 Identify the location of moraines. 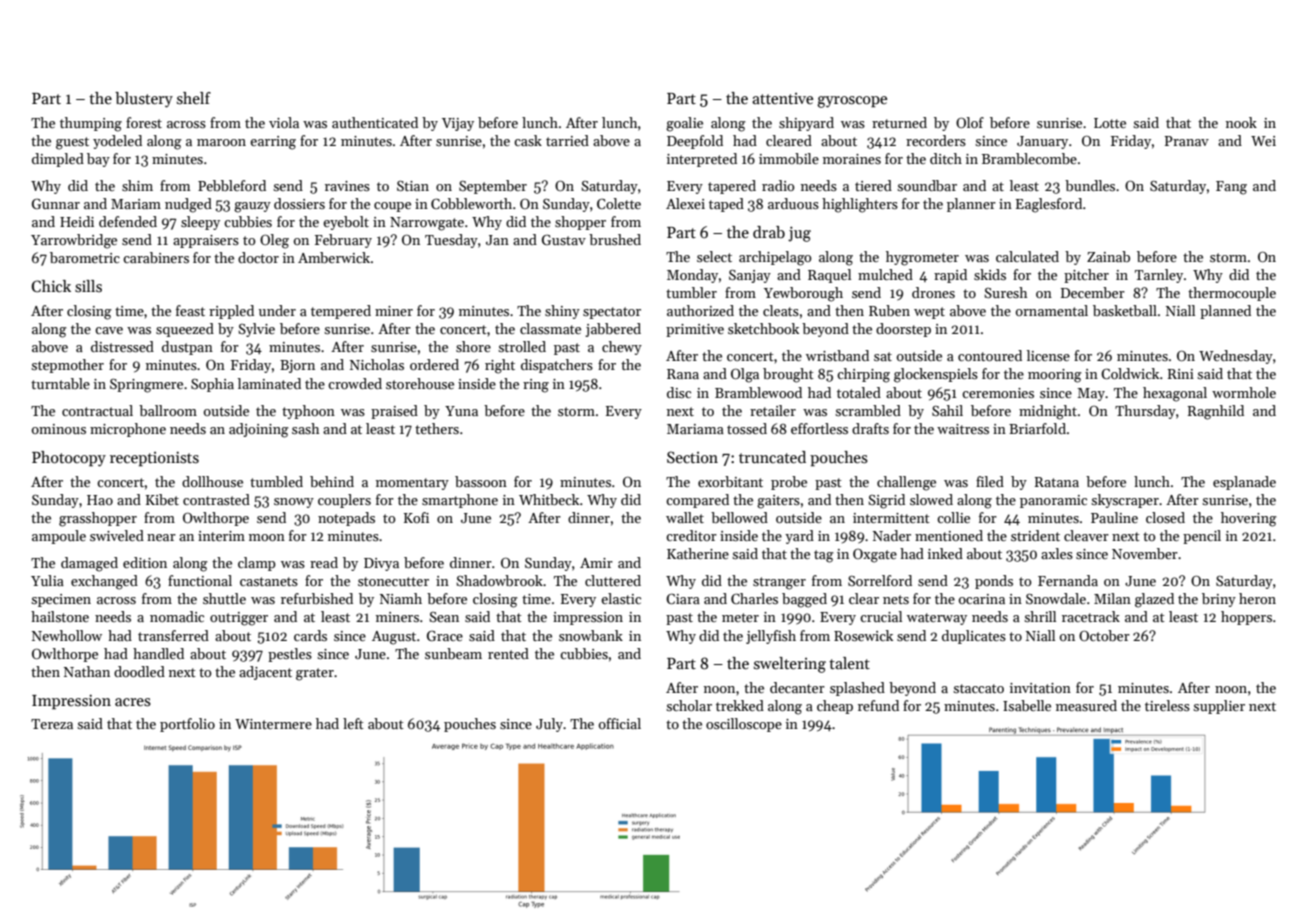
(852, 159).
